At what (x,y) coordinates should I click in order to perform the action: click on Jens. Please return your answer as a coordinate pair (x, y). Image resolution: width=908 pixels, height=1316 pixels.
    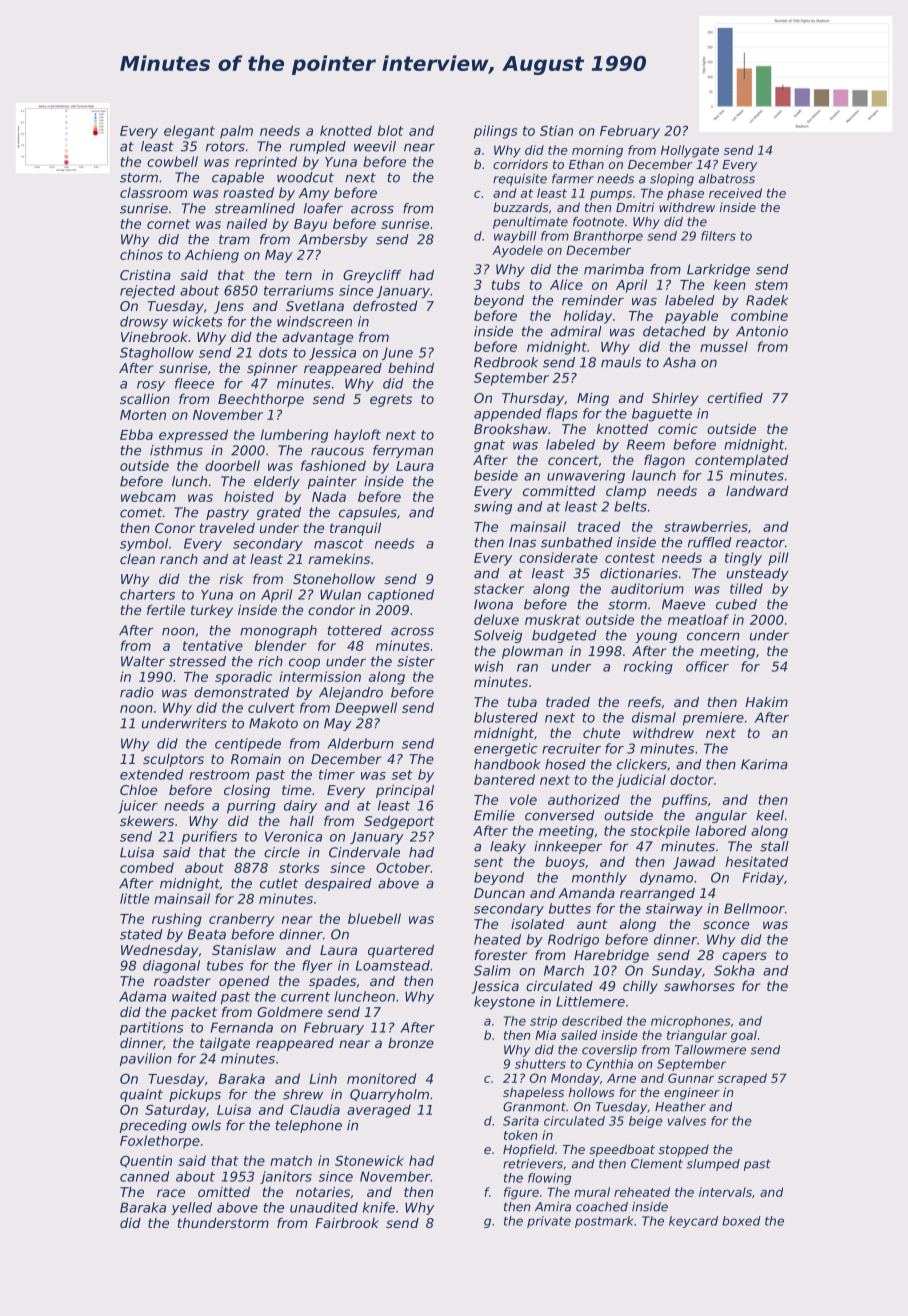
    Looking at the image, I should click on (229, 307).
